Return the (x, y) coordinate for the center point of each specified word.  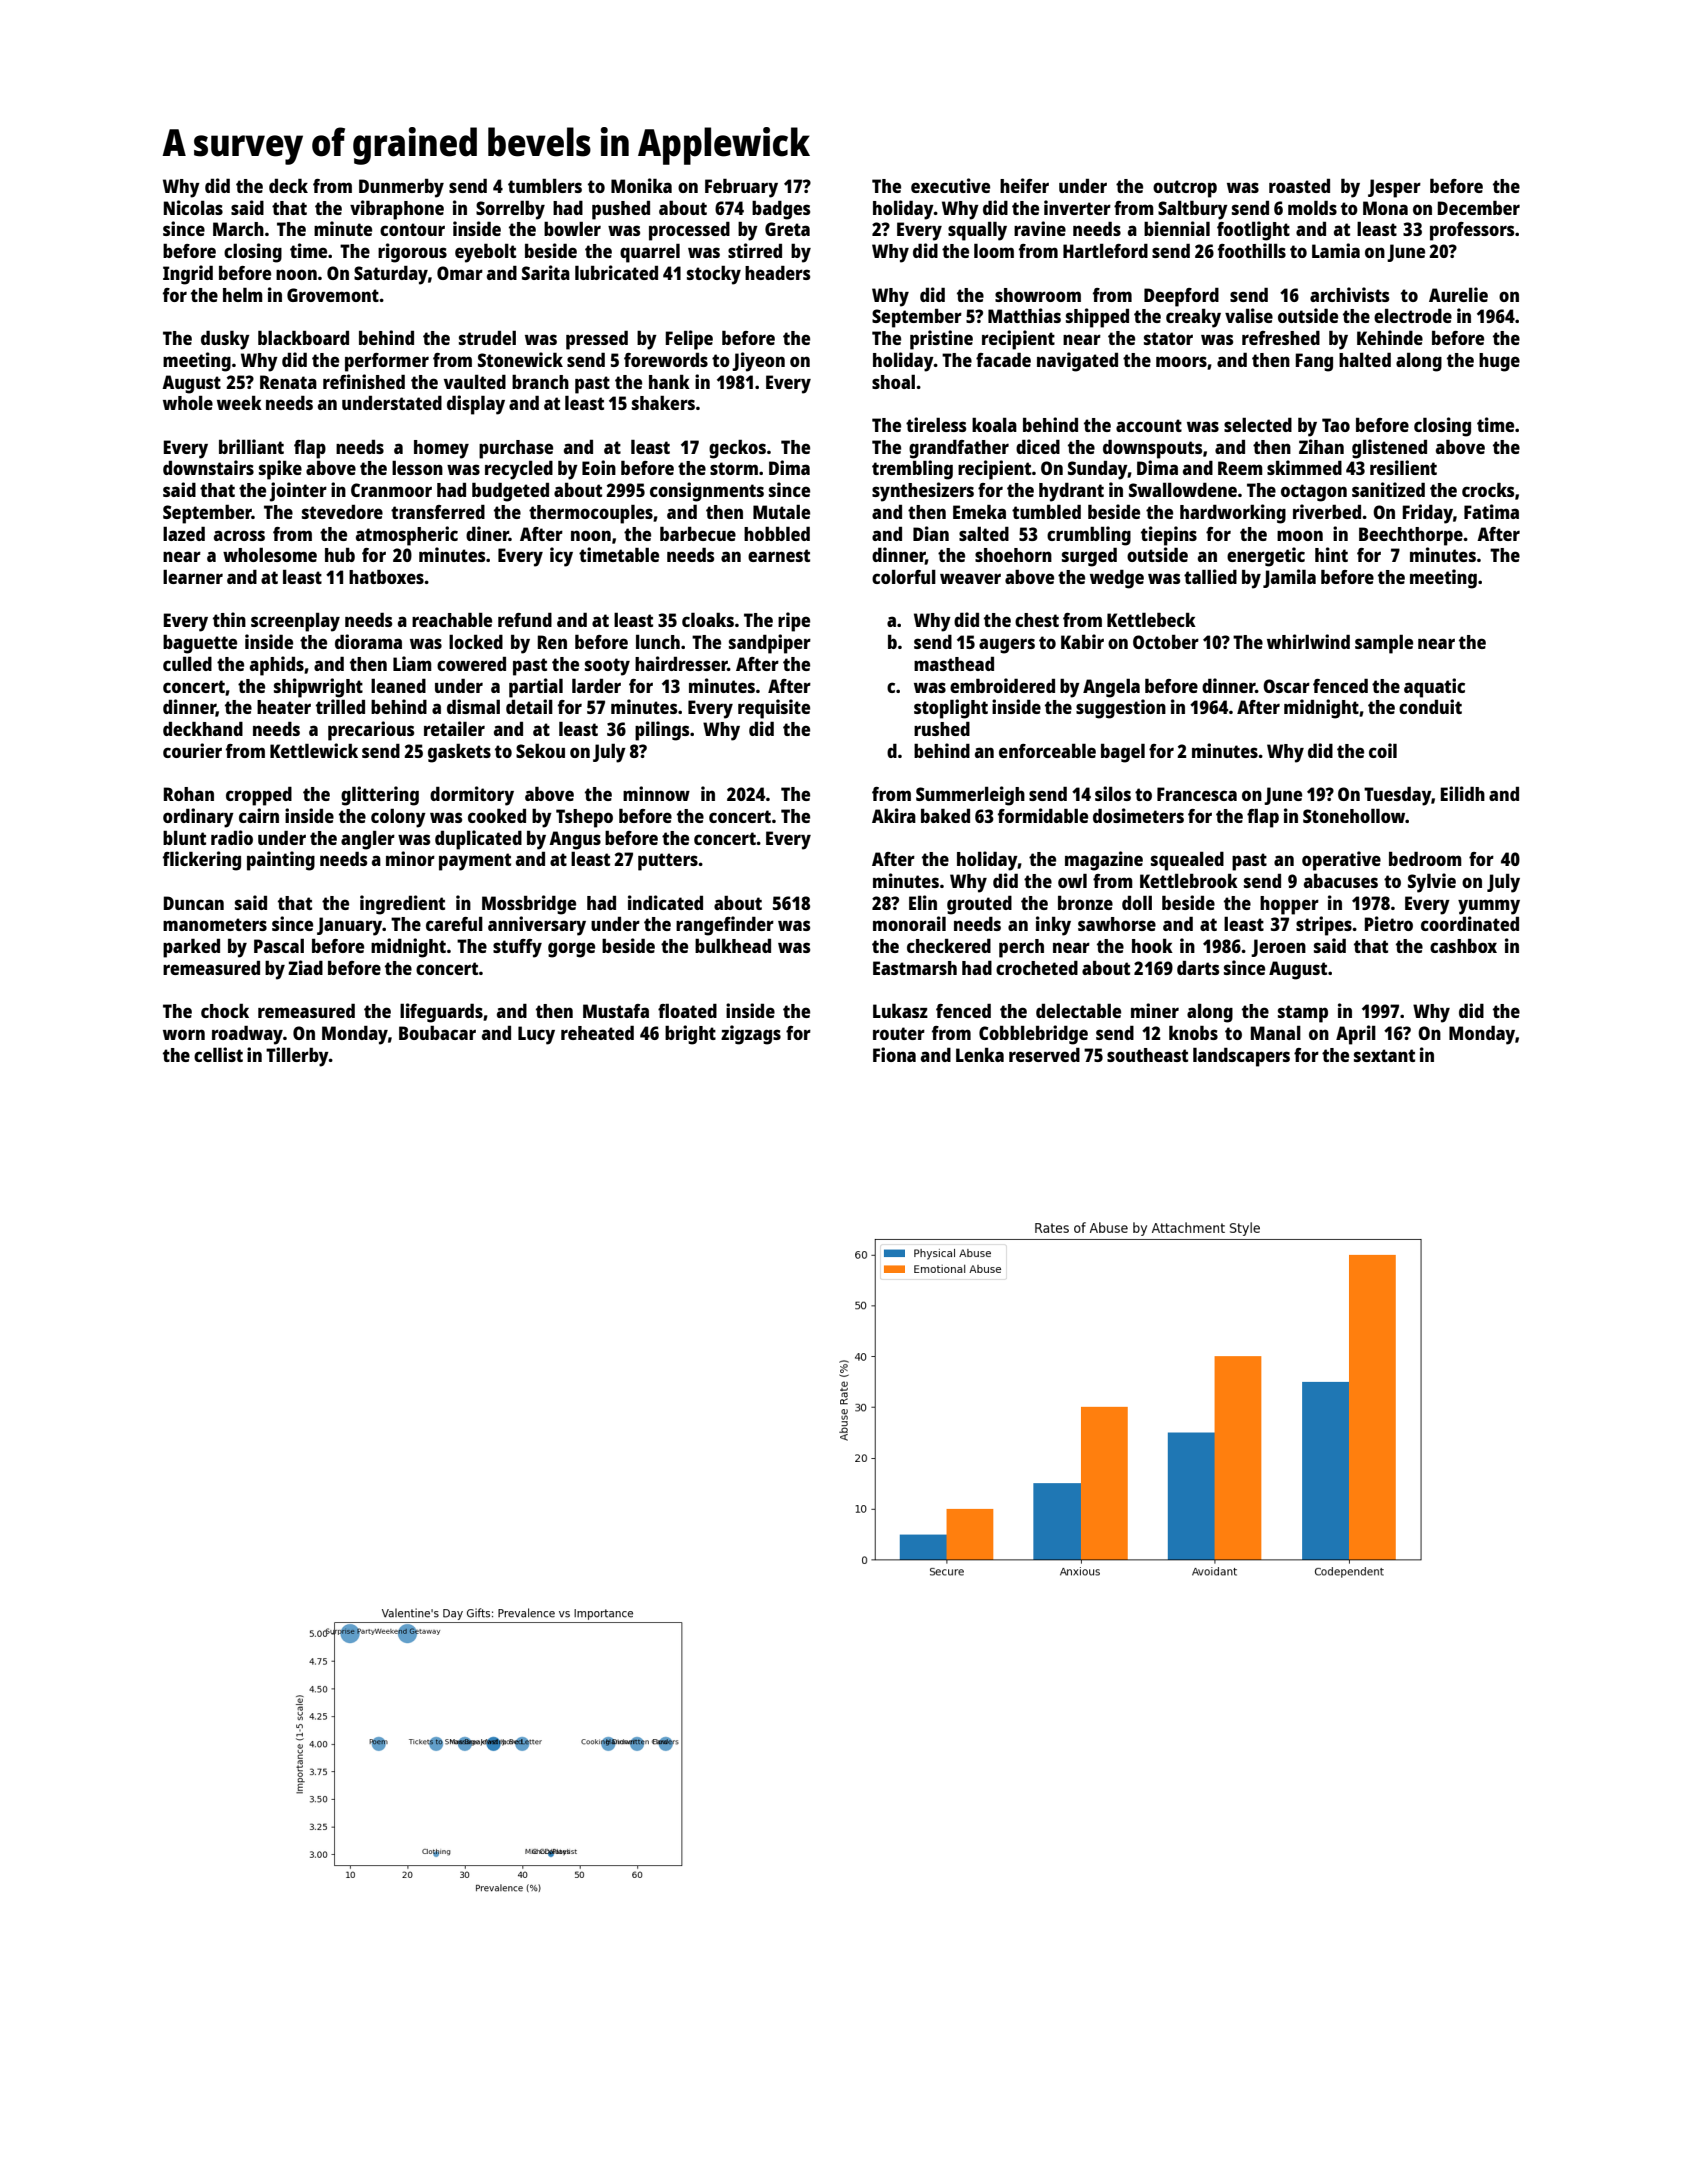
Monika (641, 185)
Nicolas (193, 207)
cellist (218, 1054)
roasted (1299, 185)
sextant (1384, 1055)
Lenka (980, 1054)
